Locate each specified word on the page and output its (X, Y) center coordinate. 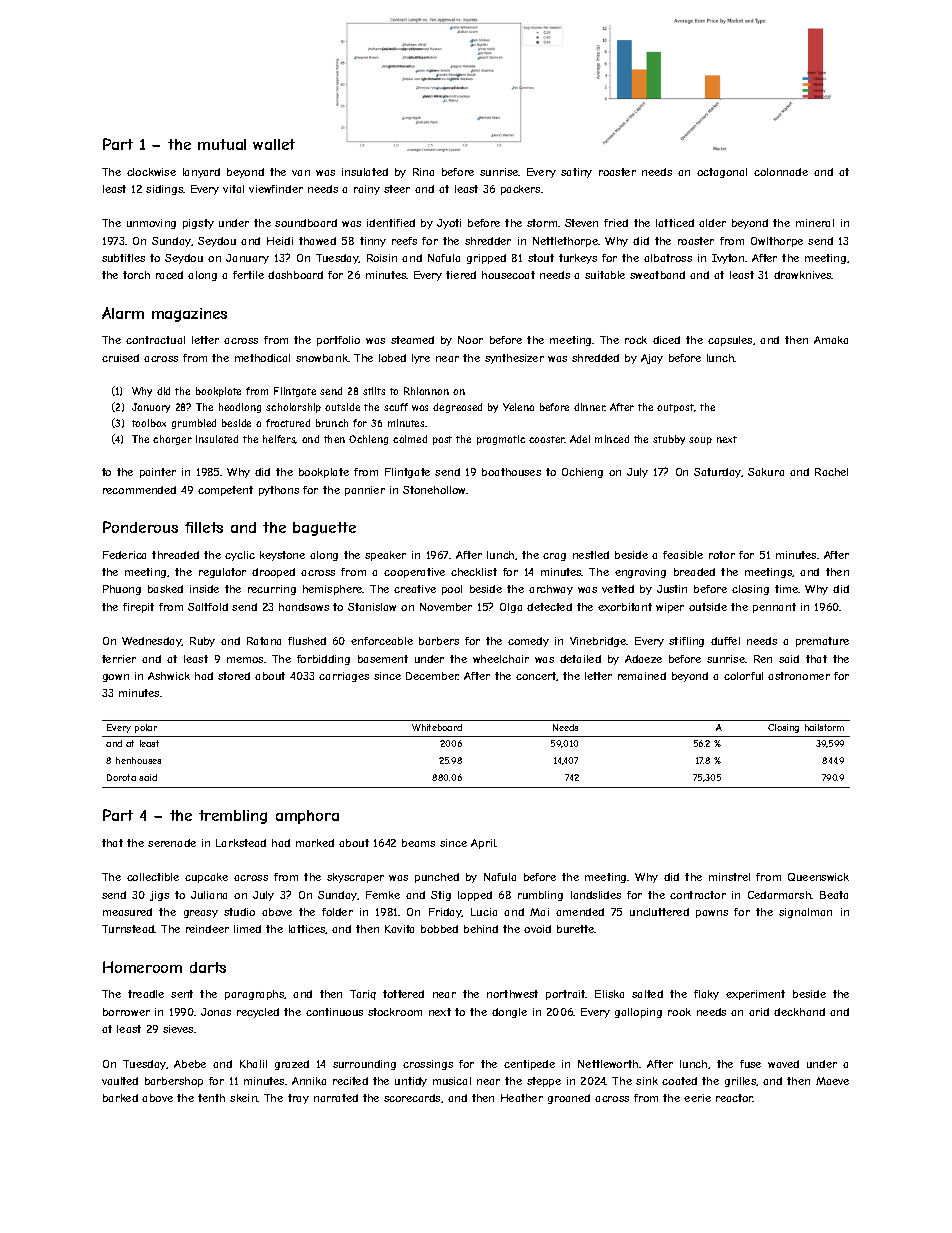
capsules (730, 341)
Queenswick (818, 877)
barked (120, 1098)
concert (536, 676)
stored (234, 676)
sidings (165, 190)
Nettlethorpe (565, 242)
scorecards (412, 1098)
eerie (697, 1098)
